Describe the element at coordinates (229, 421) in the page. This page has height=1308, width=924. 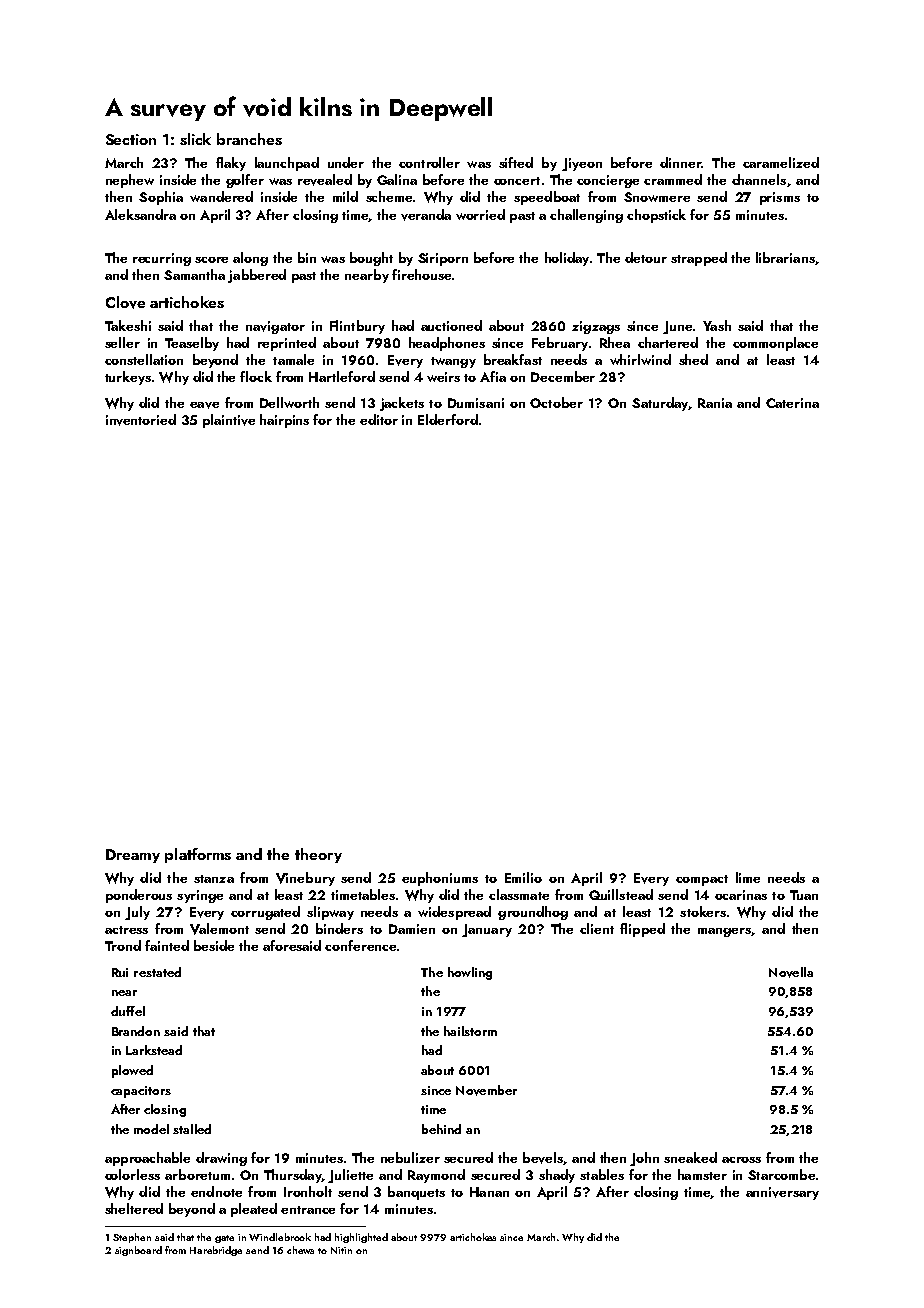
I see `plaintive` at that location.
